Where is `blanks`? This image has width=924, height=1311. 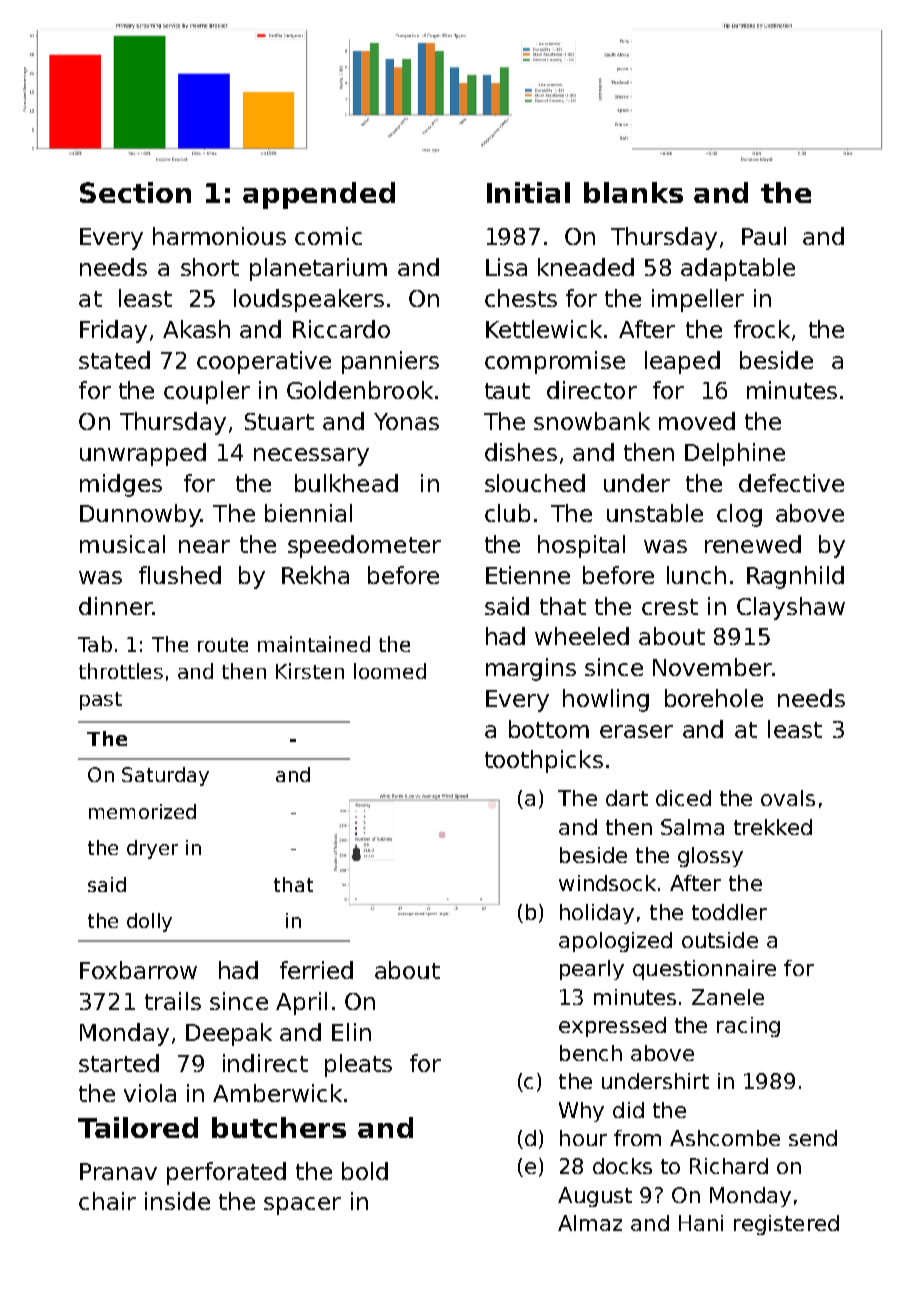 blanks is located at coordinates (633, 192).
